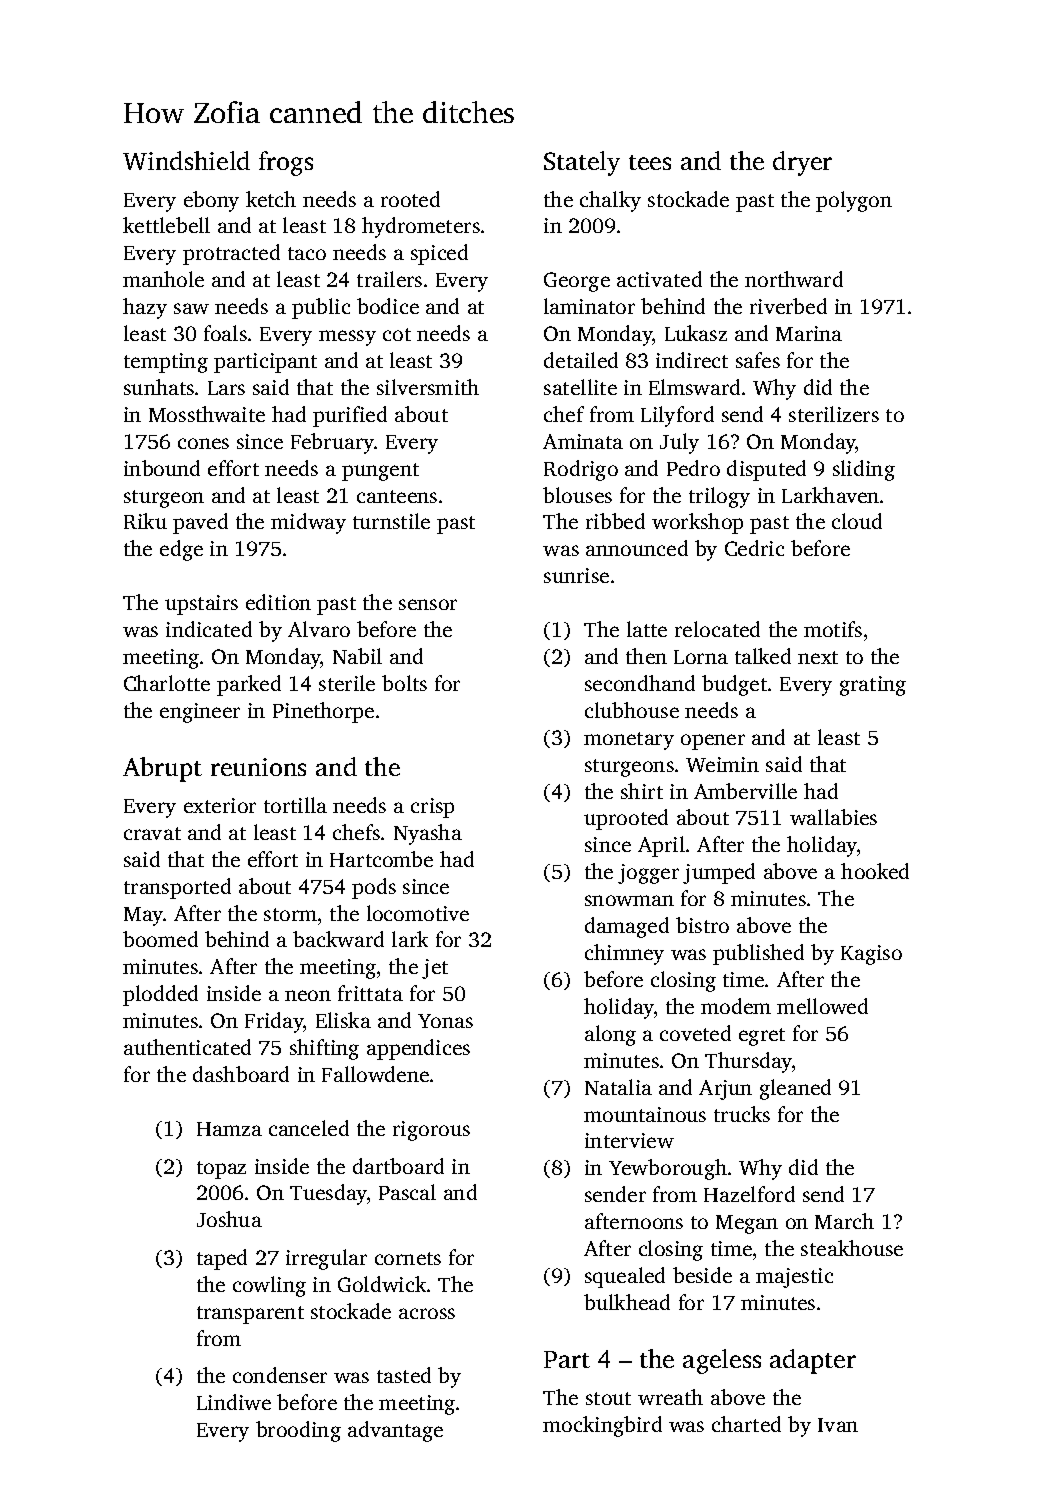 The height and width of the screenshot is (1502, 1037). Describe the element at coordinates (693, 468) in the screenshot. I see `Pedro` at that location.
